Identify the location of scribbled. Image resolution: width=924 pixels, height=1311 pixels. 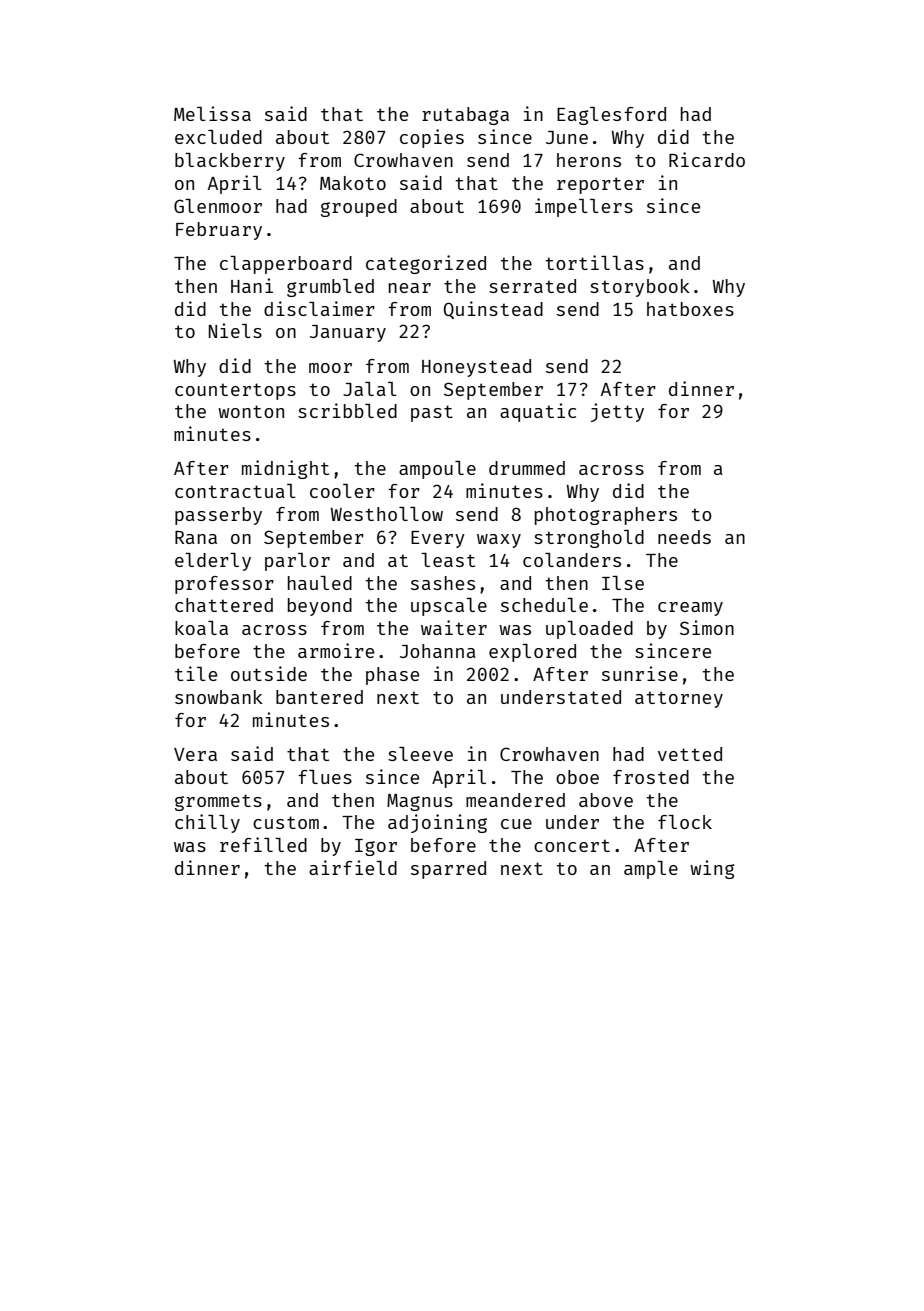
(347, 410).
